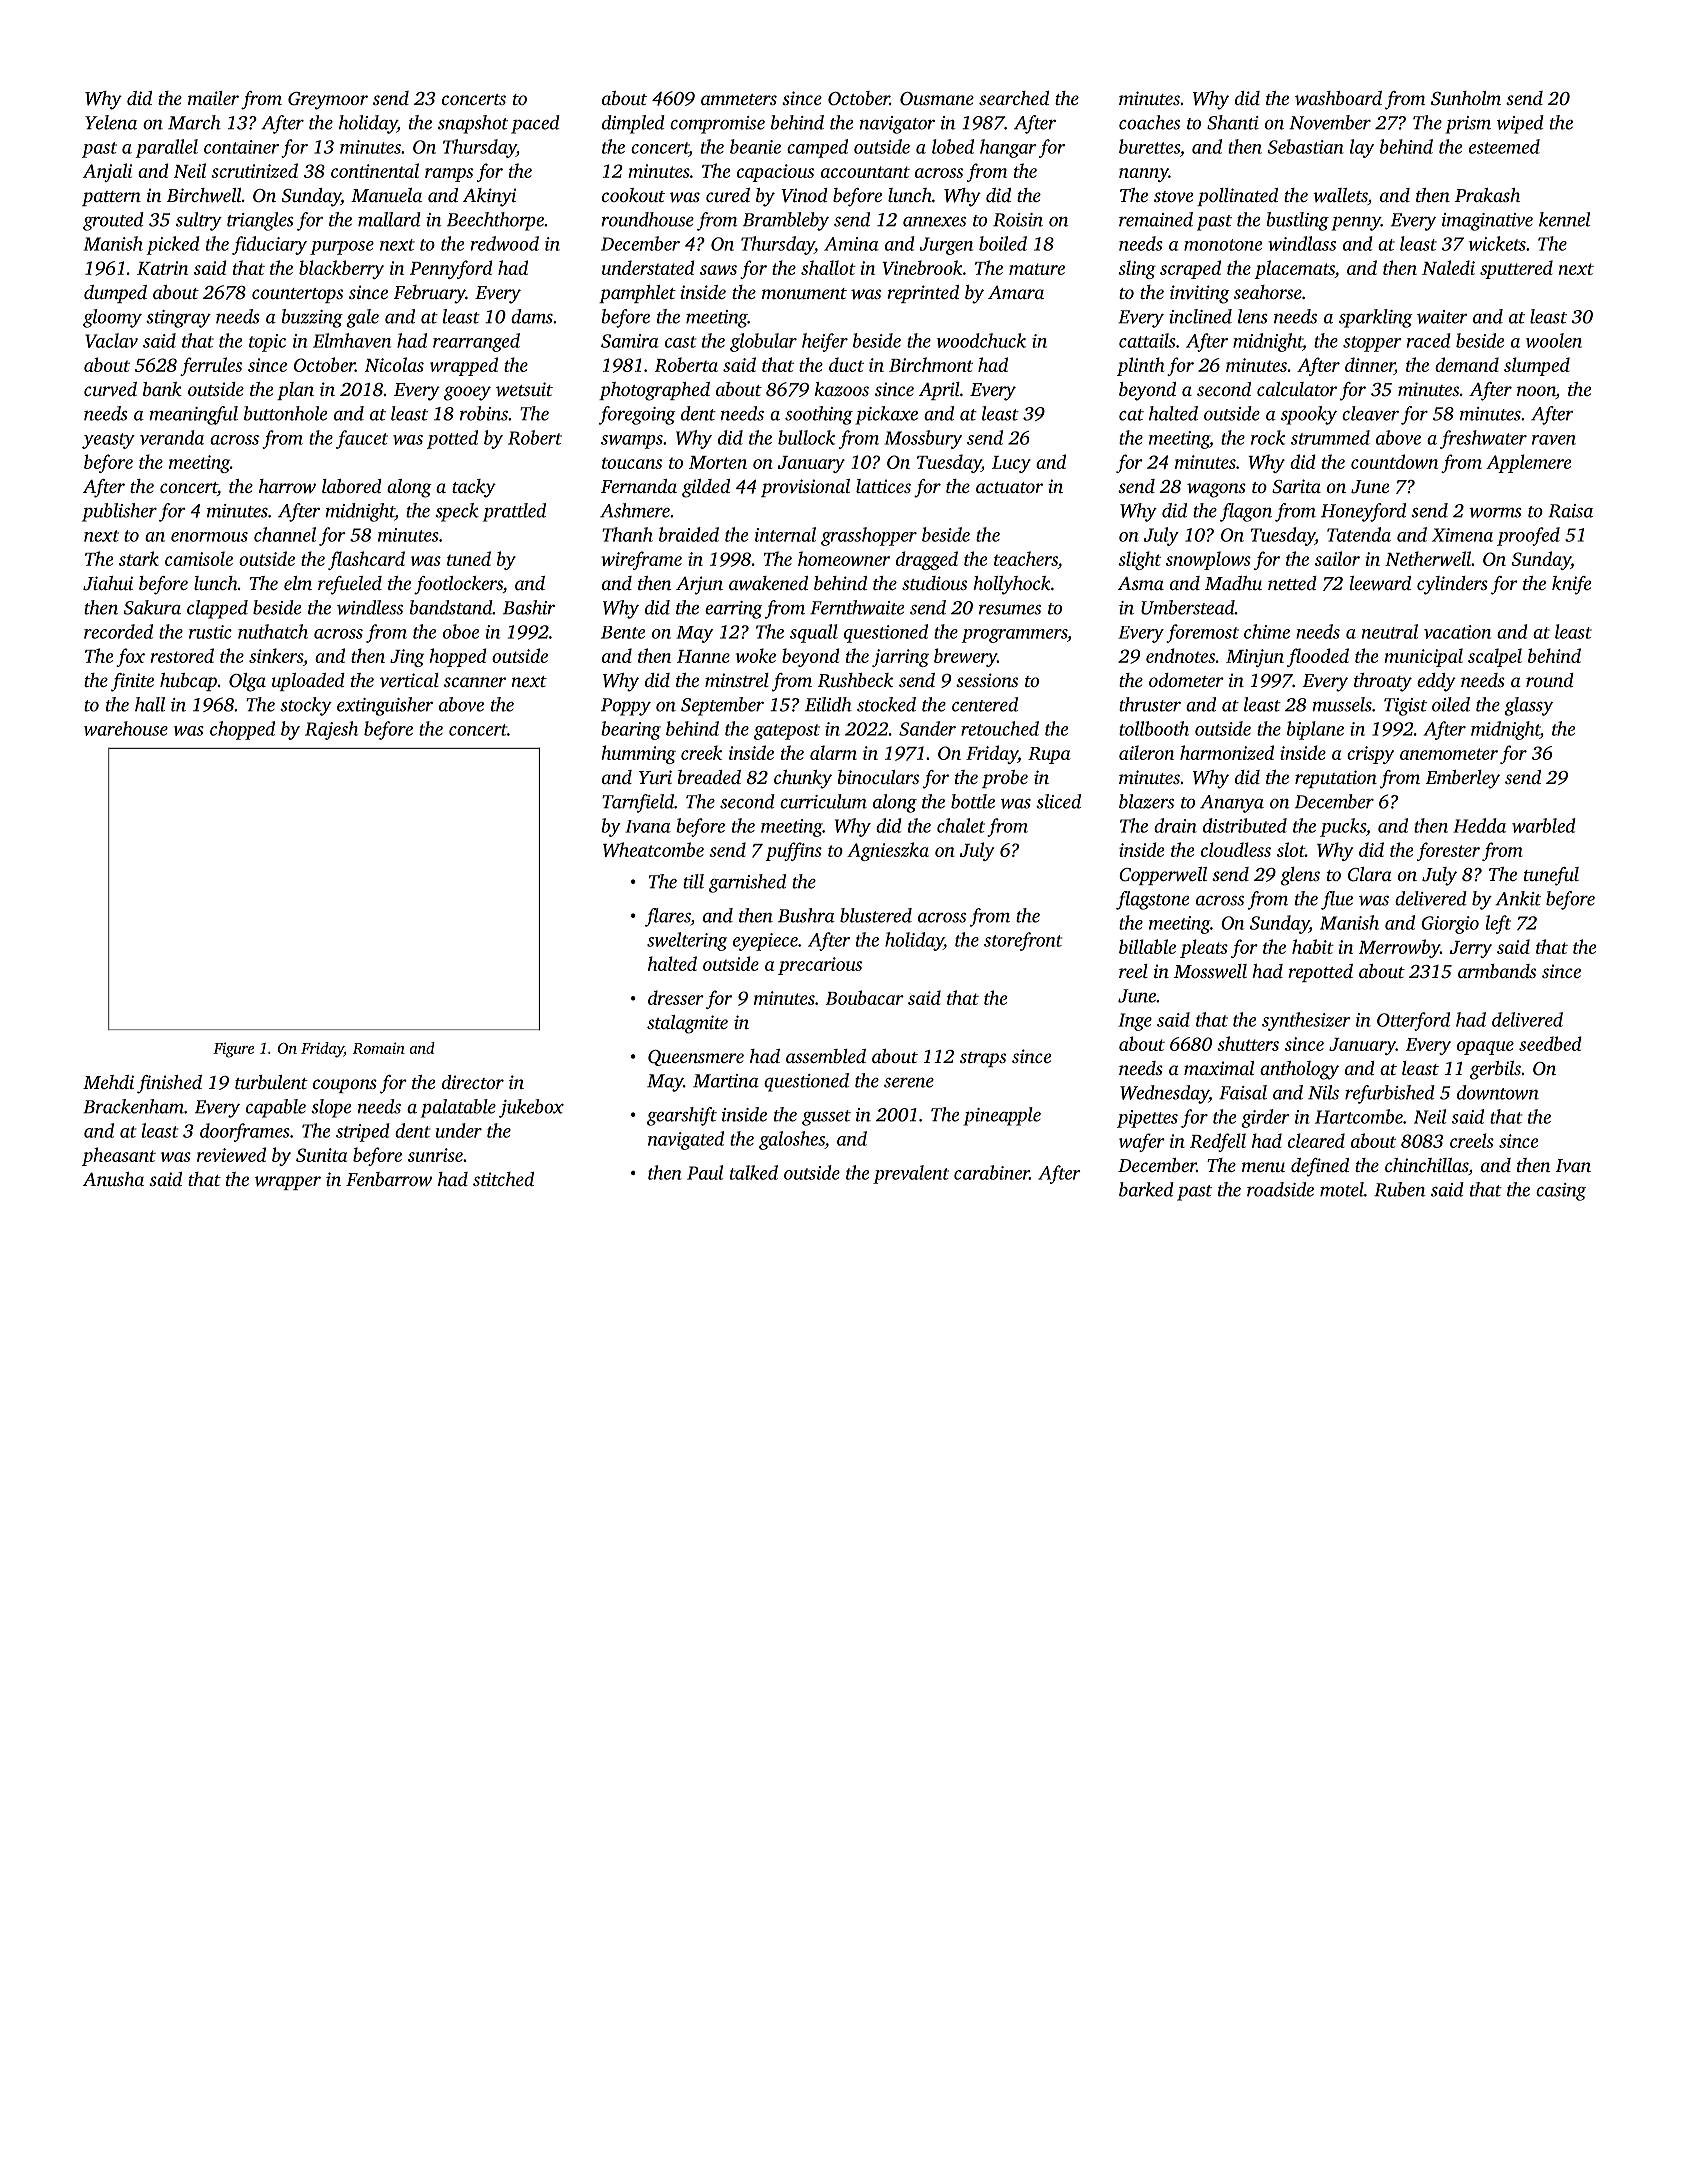 Image resolution: width=1683 pixels, height=2178 pixels. I want to click on foregoing, so click(637, 415).
